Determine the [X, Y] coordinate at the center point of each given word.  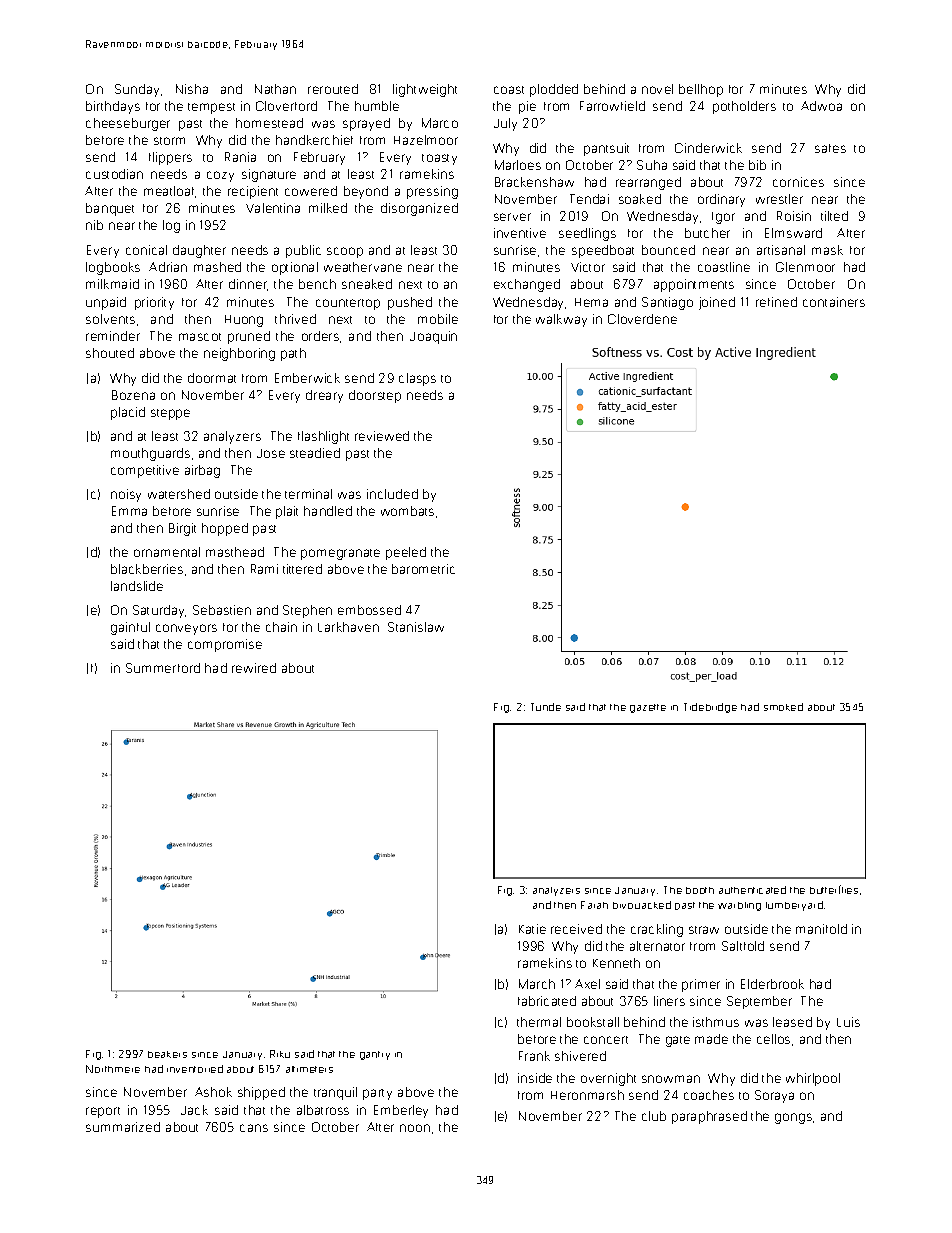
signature [269, 175]
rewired [254, 668]
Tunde [546, 707]
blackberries [147, 569]
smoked [783, 707]
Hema [591, 302]
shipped [261, 1093]
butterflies [834, 889]
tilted [834, 216]
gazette [648, 708]
